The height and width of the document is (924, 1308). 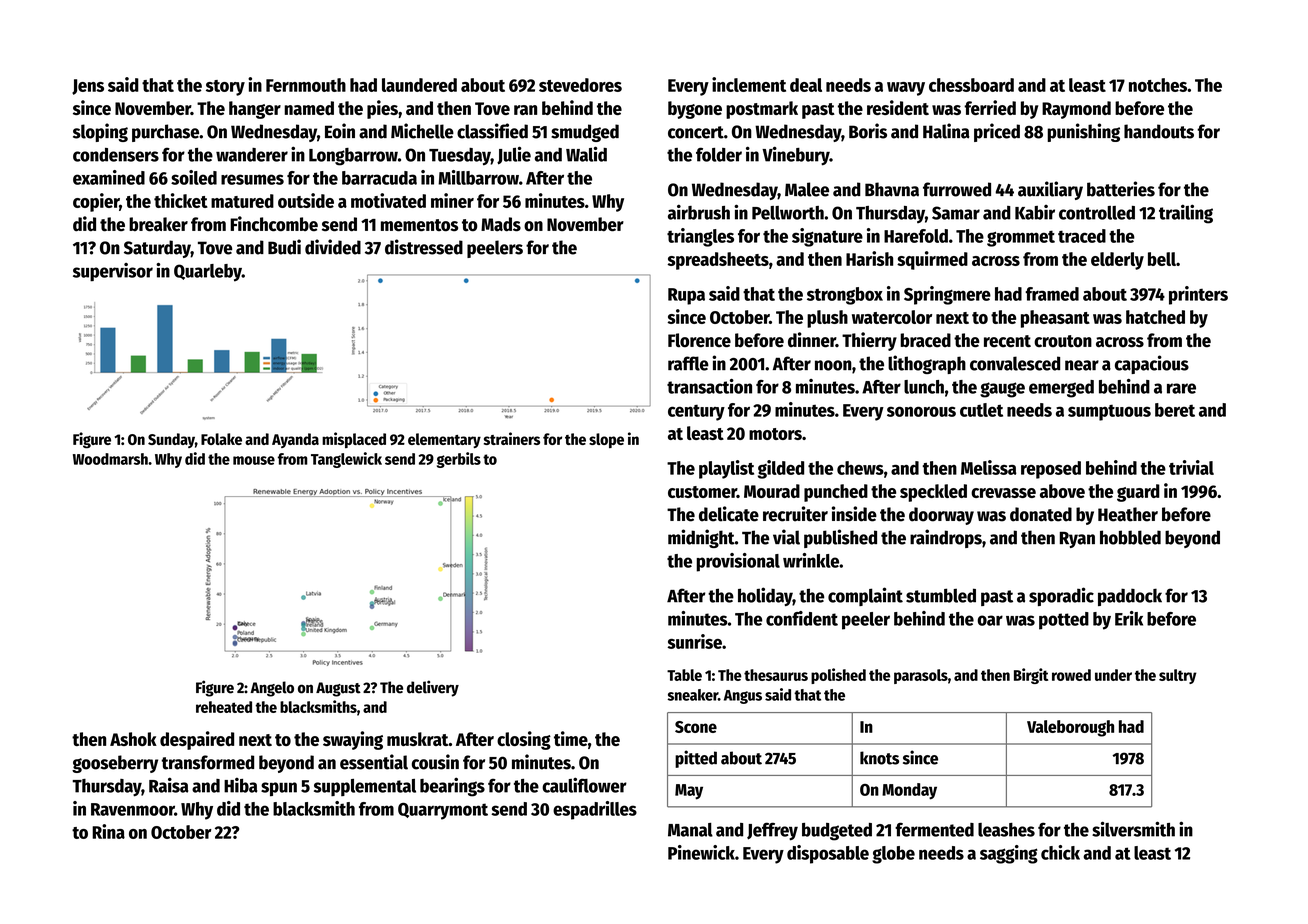 I want to click on reposed, so click(x=1051, y=470).
